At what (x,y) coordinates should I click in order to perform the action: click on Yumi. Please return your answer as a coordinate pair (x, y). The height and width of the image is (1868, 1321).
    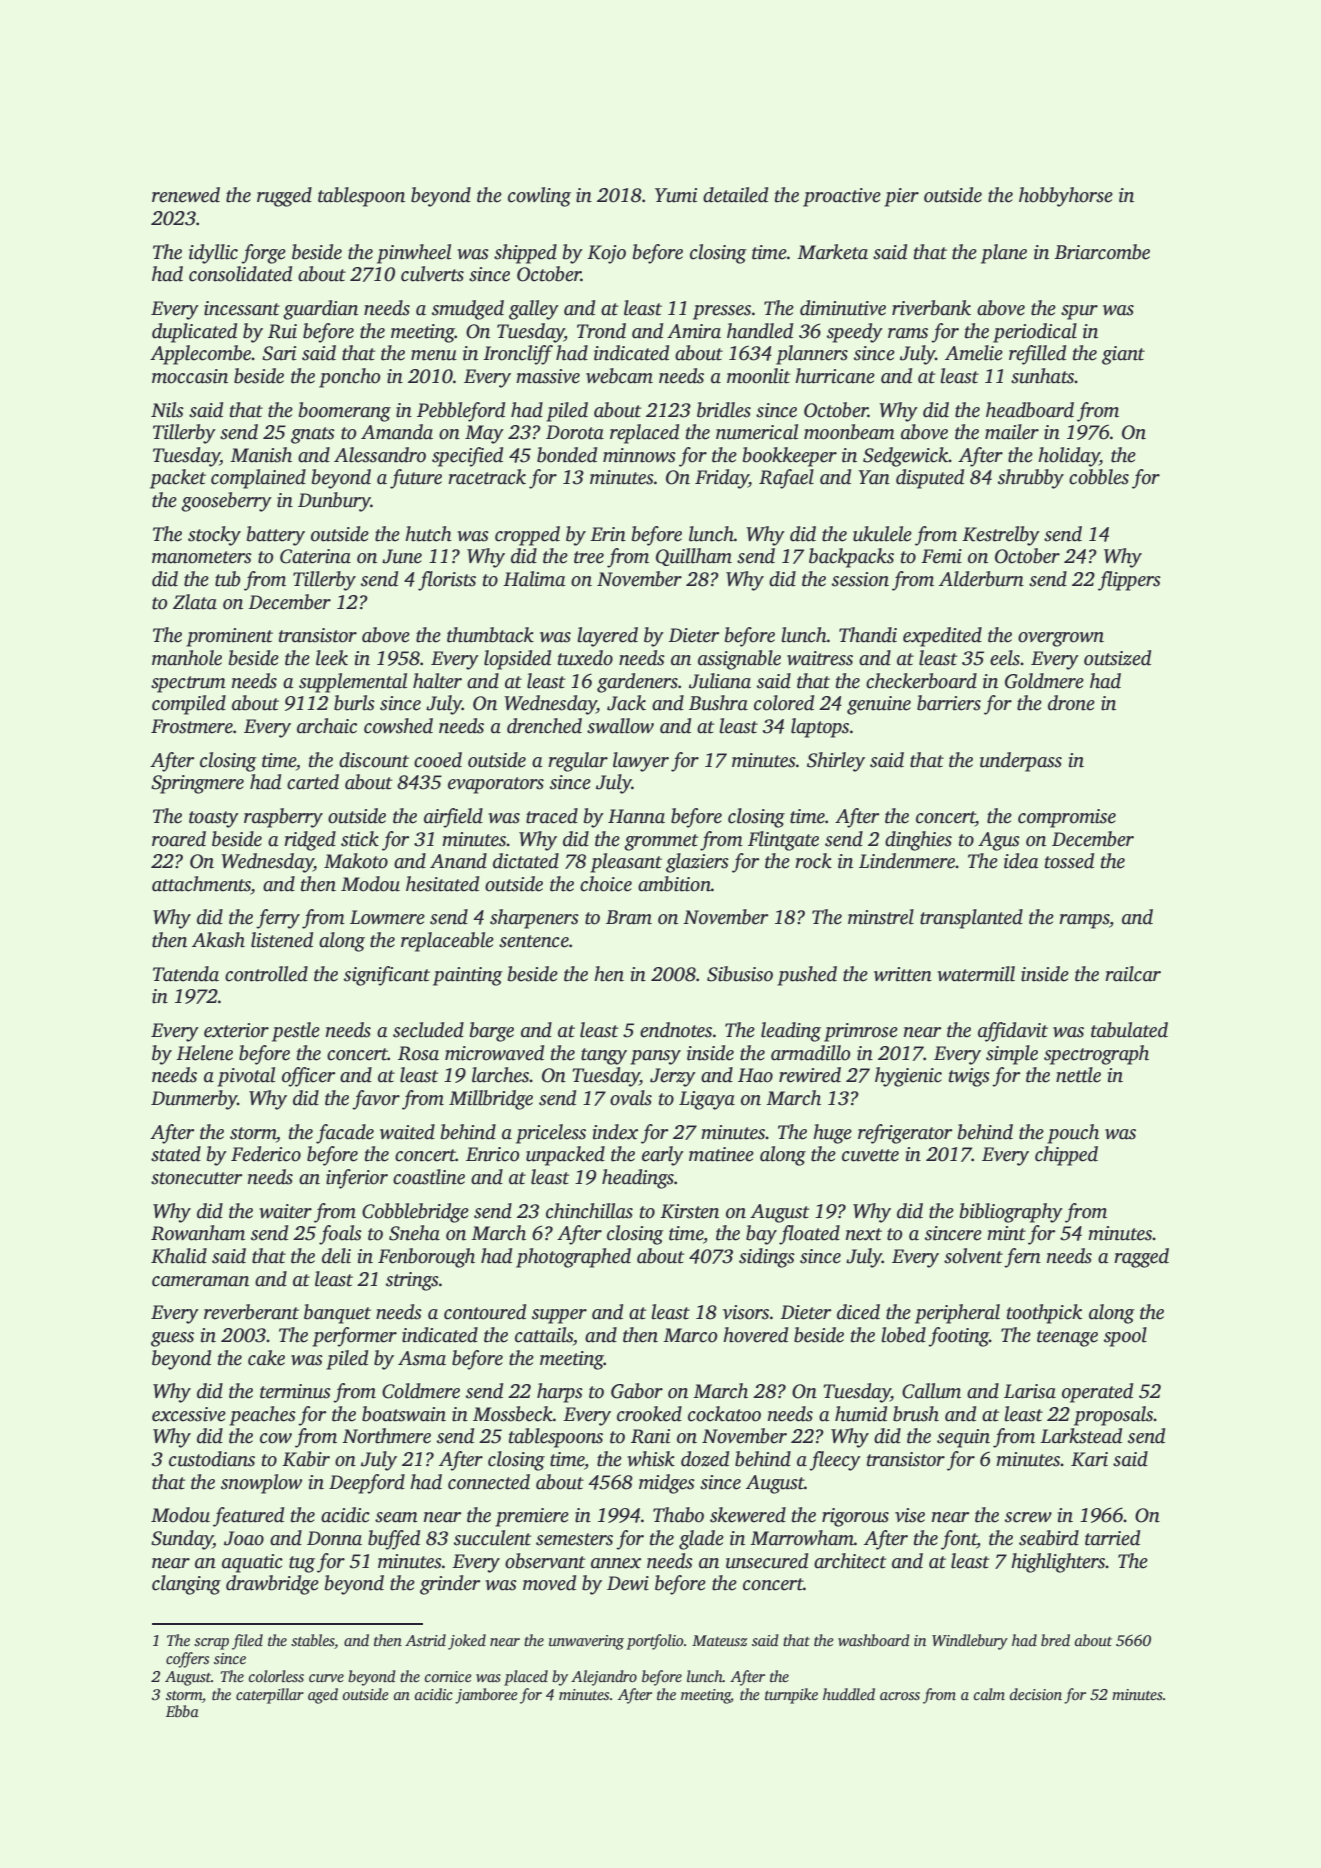
    Looking at the image, I should click on (676, 195).
